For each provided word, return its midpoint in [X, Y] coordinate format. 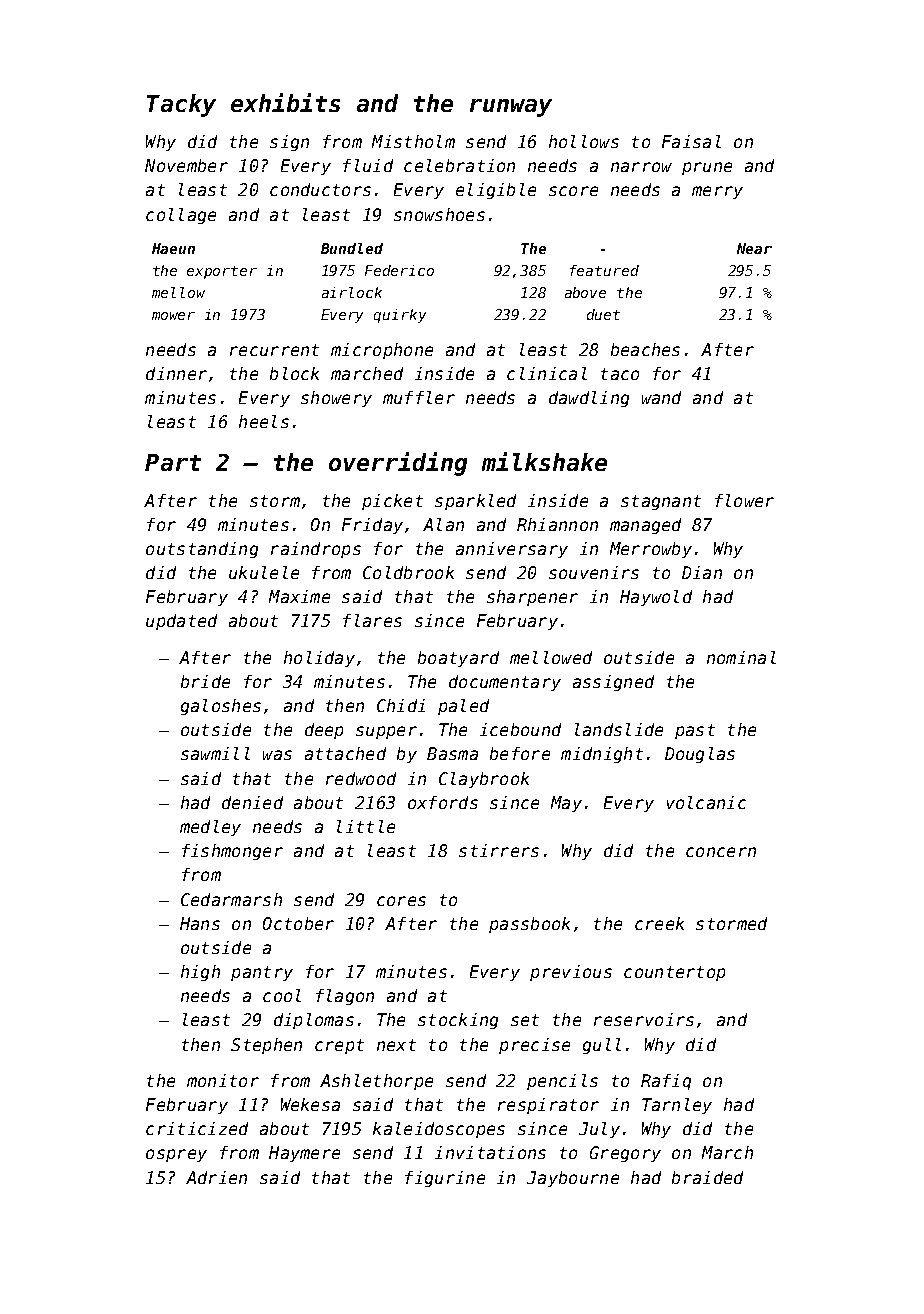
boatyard [458, 659]
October [298, 923]
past [695, 731]
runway [511, 108]
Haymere [304, 1154]
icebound [520, 729]
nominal [741, 657]
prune [707, 168]
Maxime [299, 596]
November [186, 165]
